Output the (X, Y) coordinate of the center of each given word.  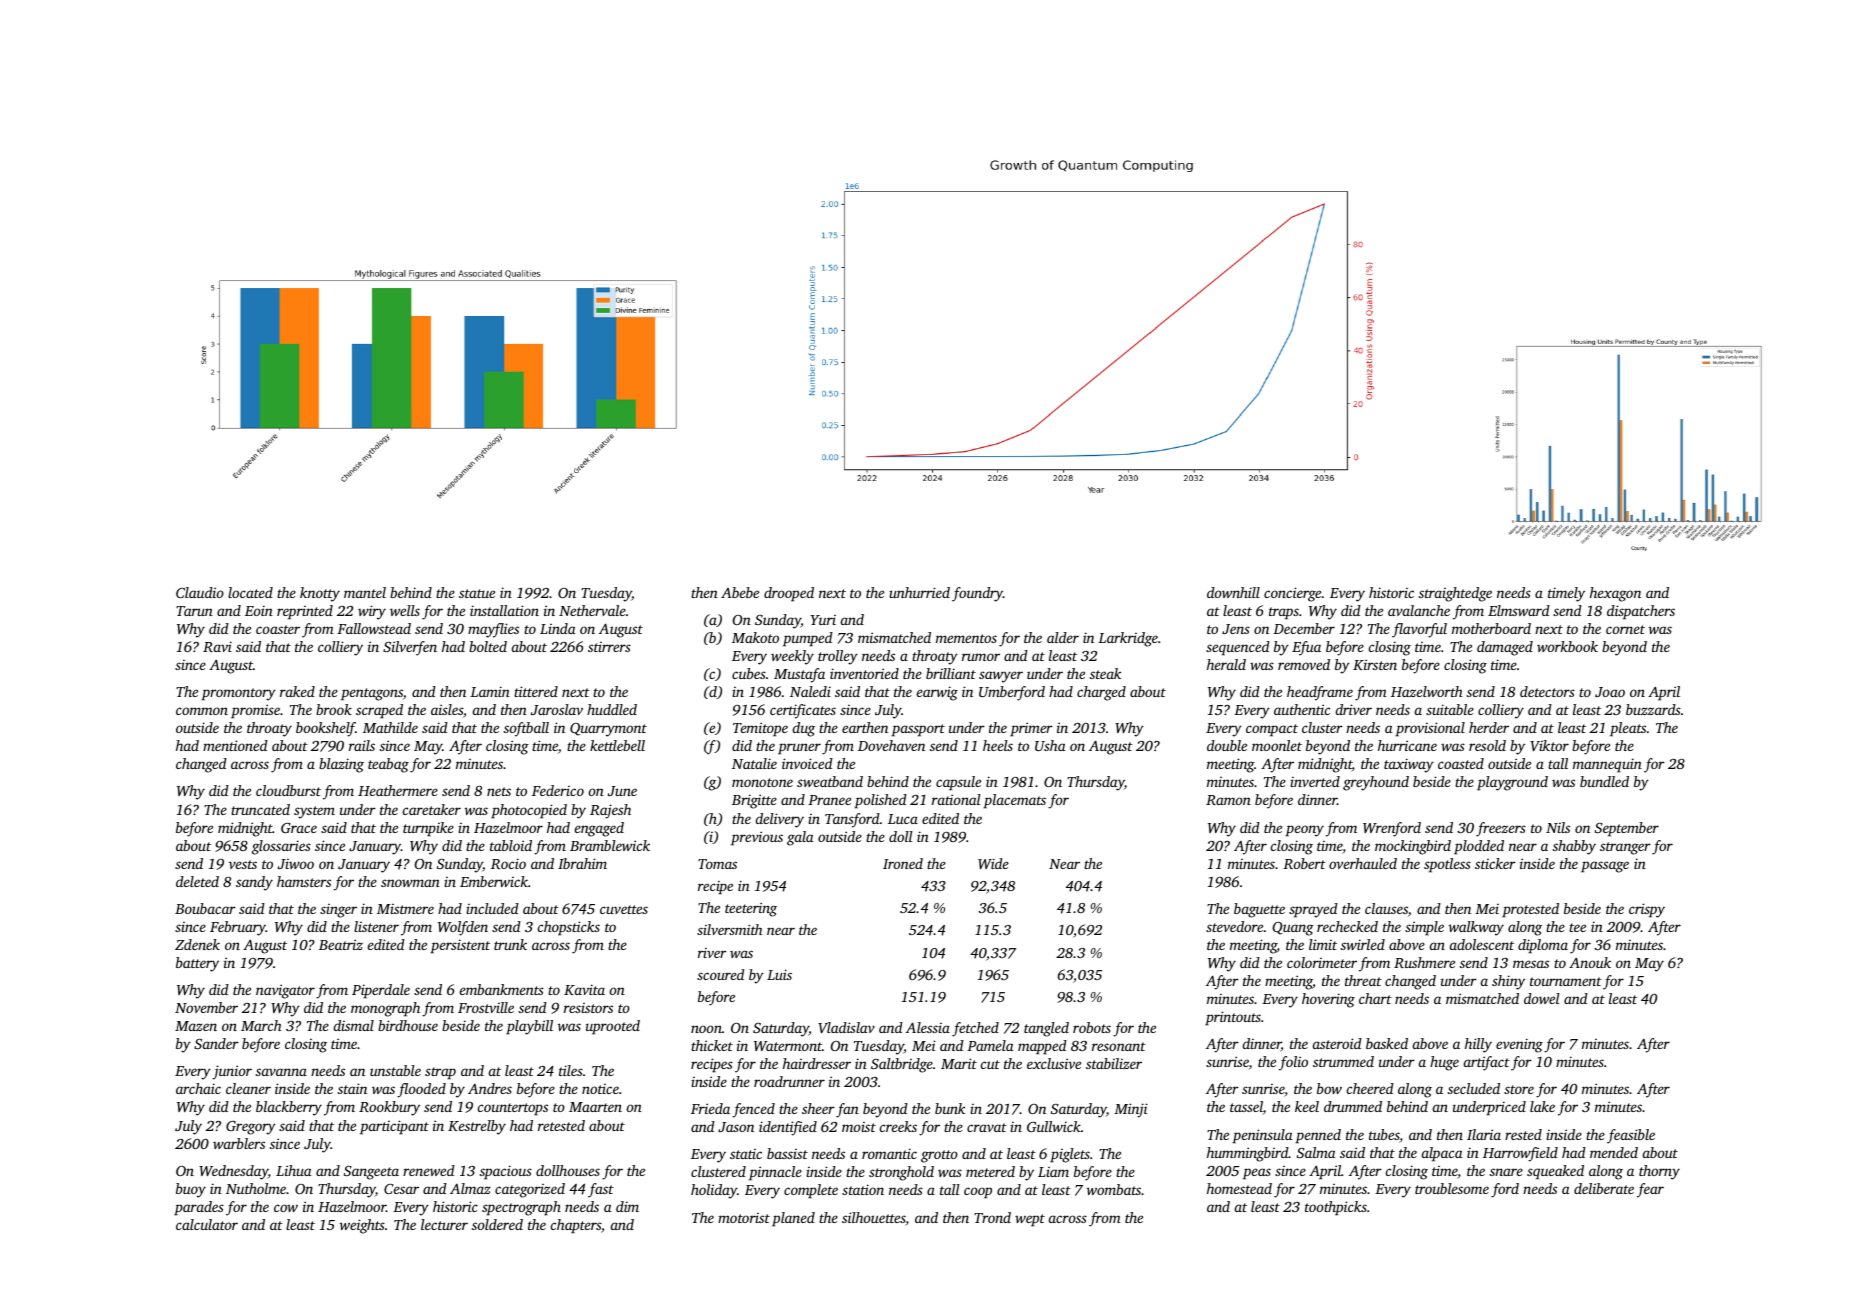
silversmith (729, 929)
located (250, 592)
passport (918, 730)
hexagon (1615, 594)
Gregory (251, 1128)
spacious (506, 1172)
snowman (410, 883)
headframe (1320, 693)
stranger (1625, 848)
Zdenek (197, 944)
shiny (1508, 982)
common (202, 711)
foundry (977, 594)
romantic (889, 1153)
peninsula (1263, 1136)
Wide (993, 863)
